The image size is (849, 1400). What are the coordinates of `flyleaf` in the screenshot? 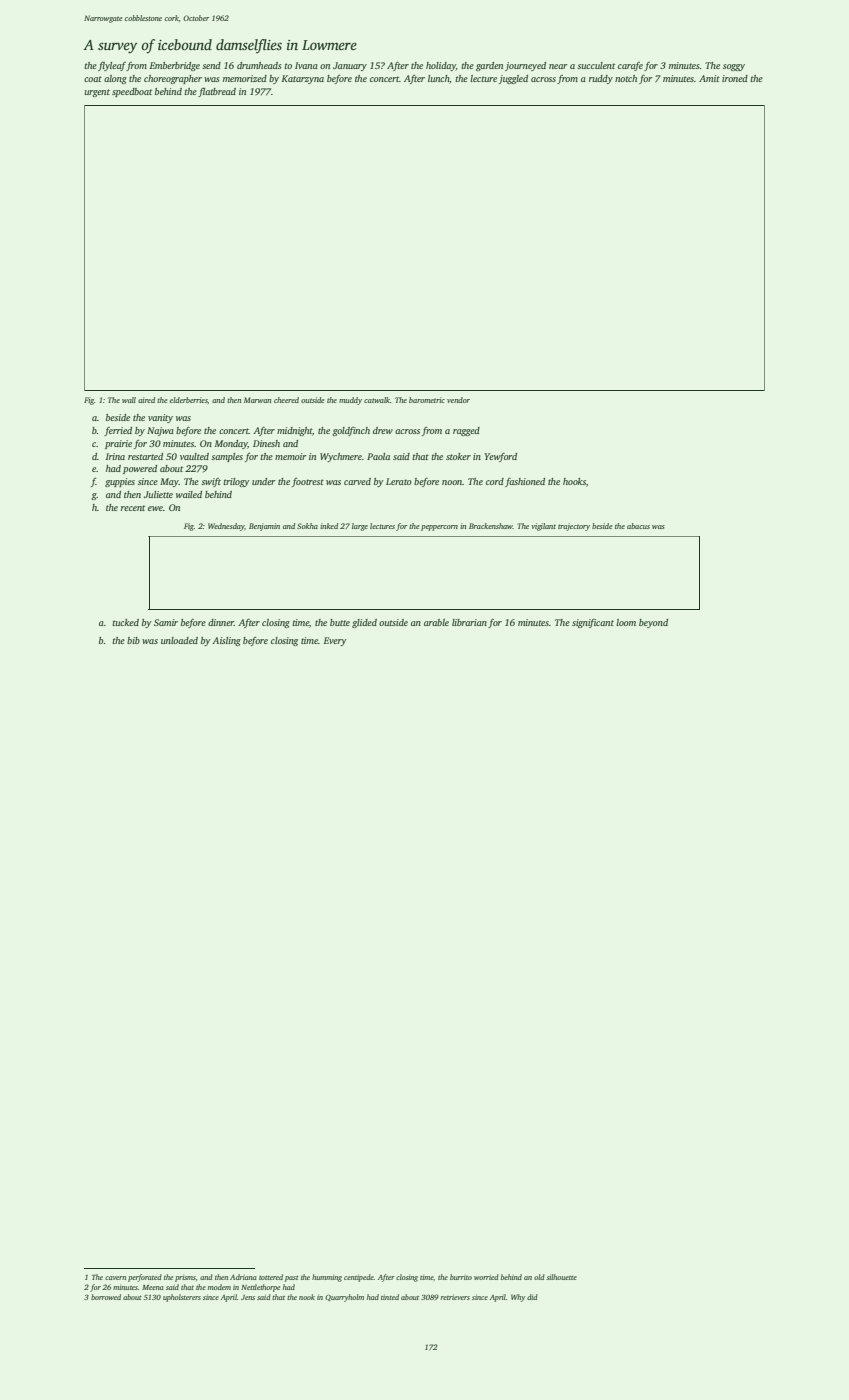 It's located at (112, 66).
